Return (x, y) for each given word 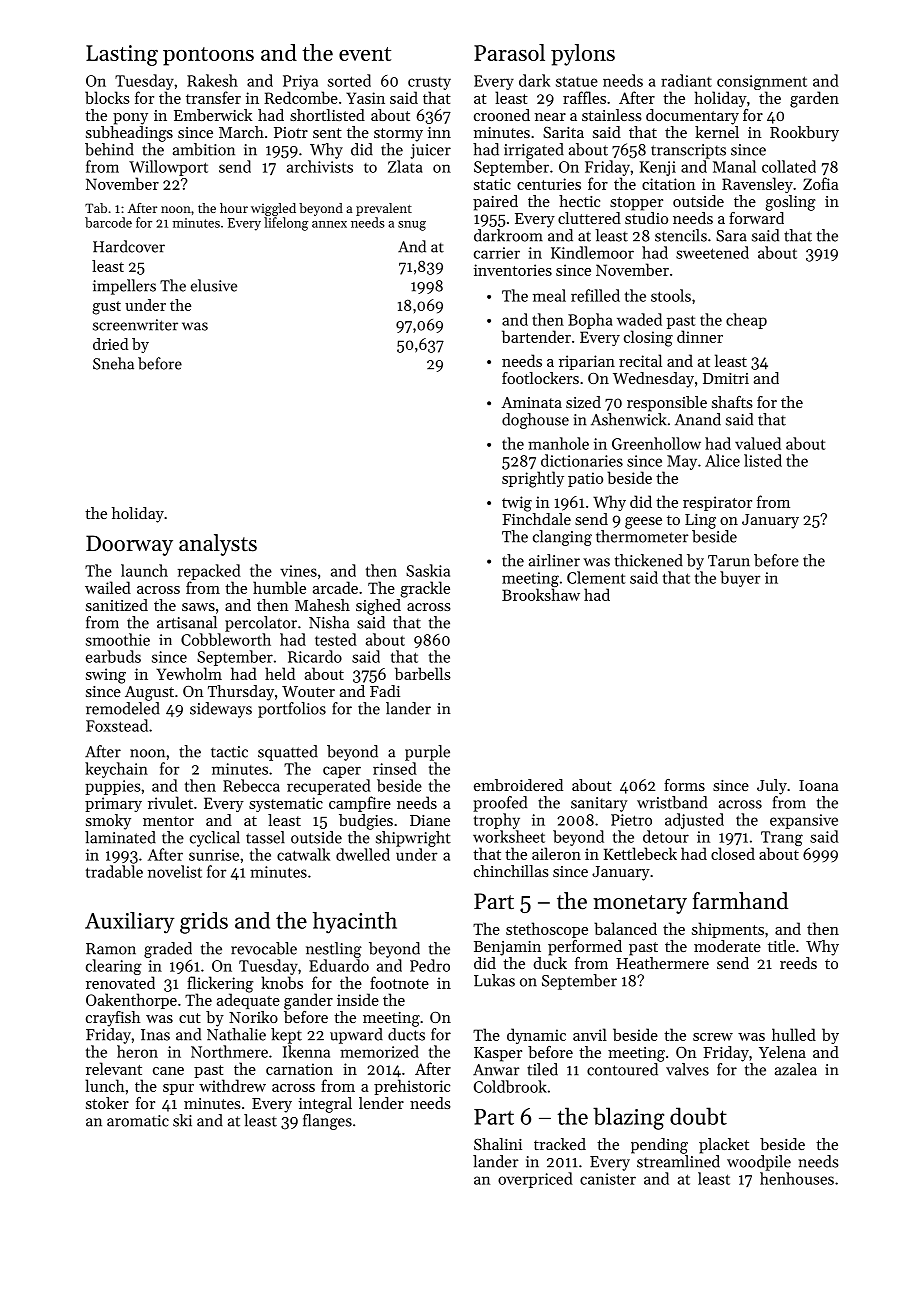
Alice (722, 460)
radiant (686, 80)
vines (298, 571)
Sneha (113, 363)
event (365, 54)
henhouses (797, 1178)
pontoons (208, 56)
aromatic (138, 1121)
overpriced (535, 1180)
